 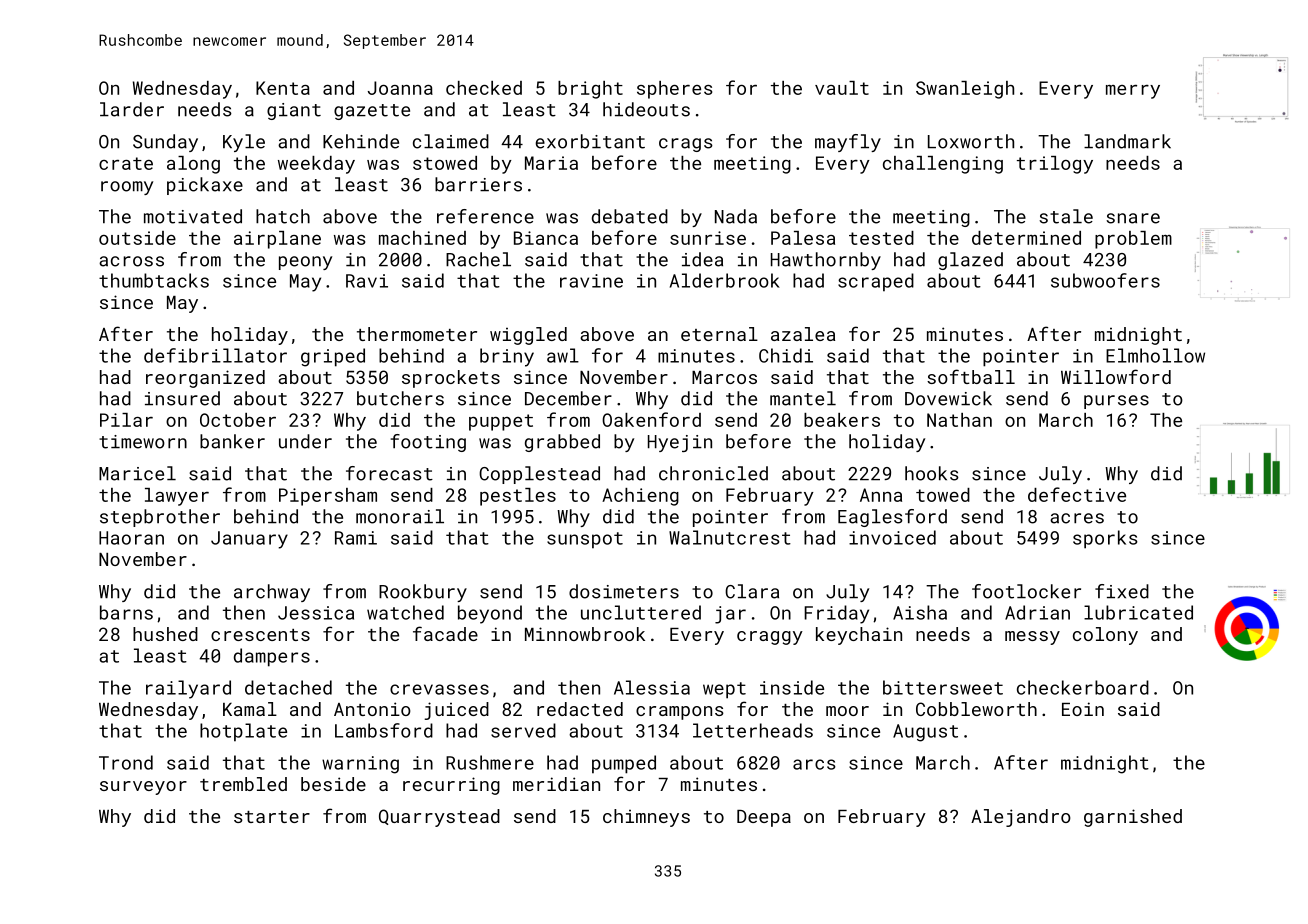 What do you see at coordinates (126, 163) in the screenshot?
I see `crate` at bounding box center [126, 163].
